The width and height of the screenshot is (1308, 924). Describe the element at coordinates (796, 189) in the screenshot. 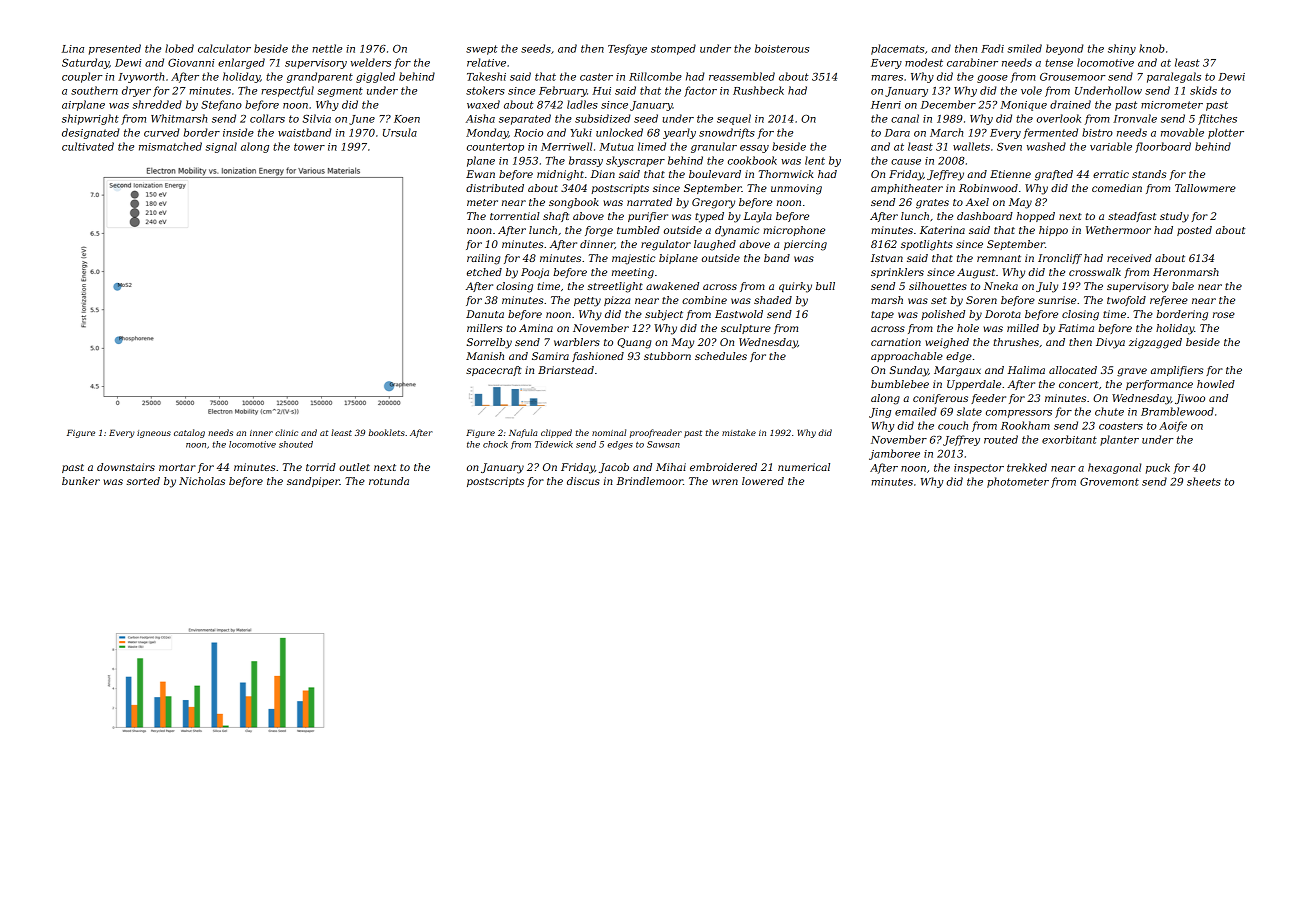

I see `unmoving` at that location.
